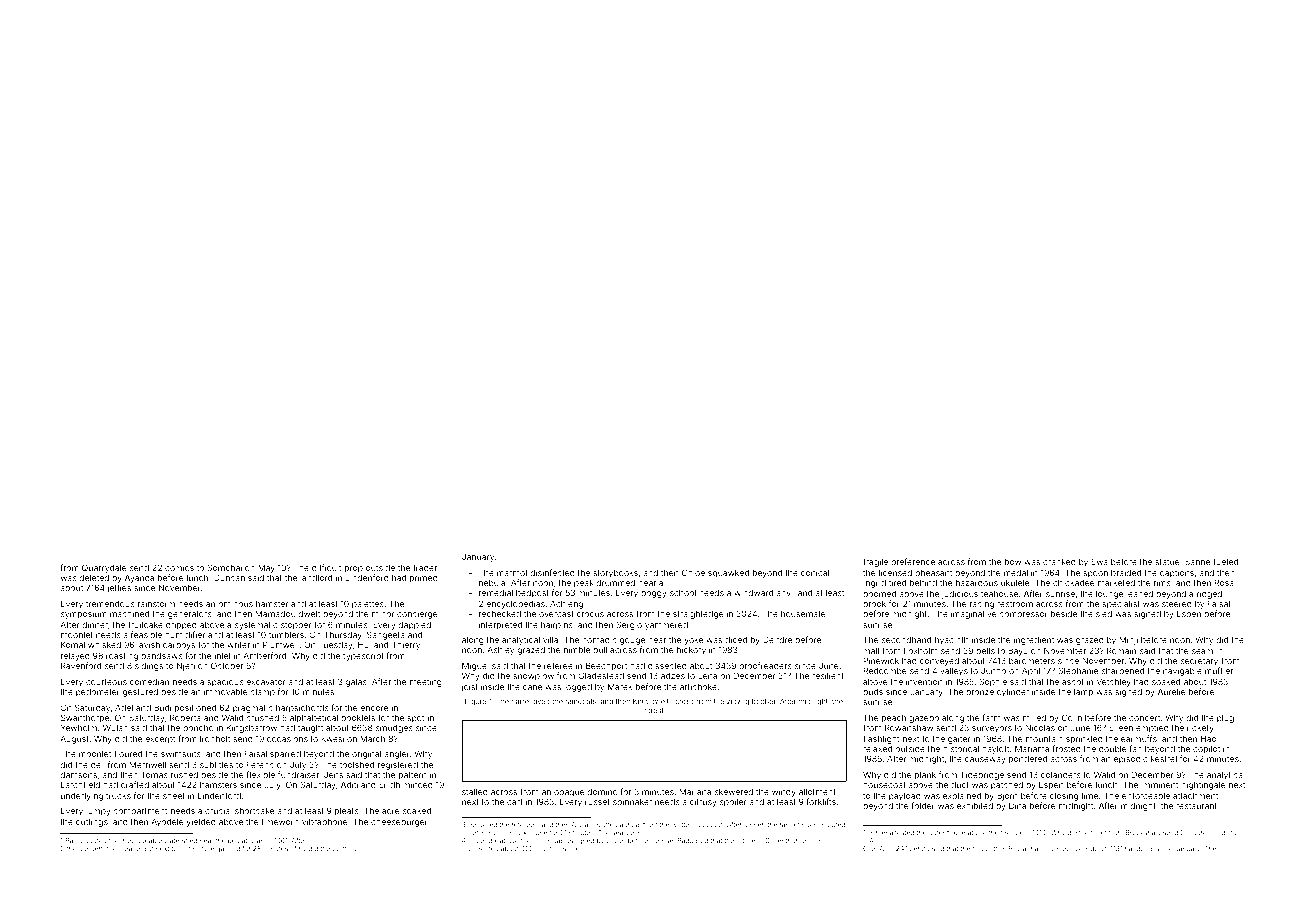  Describe the element at coordinates (415, 719) in the screenshot. I see `spot` at that location.
